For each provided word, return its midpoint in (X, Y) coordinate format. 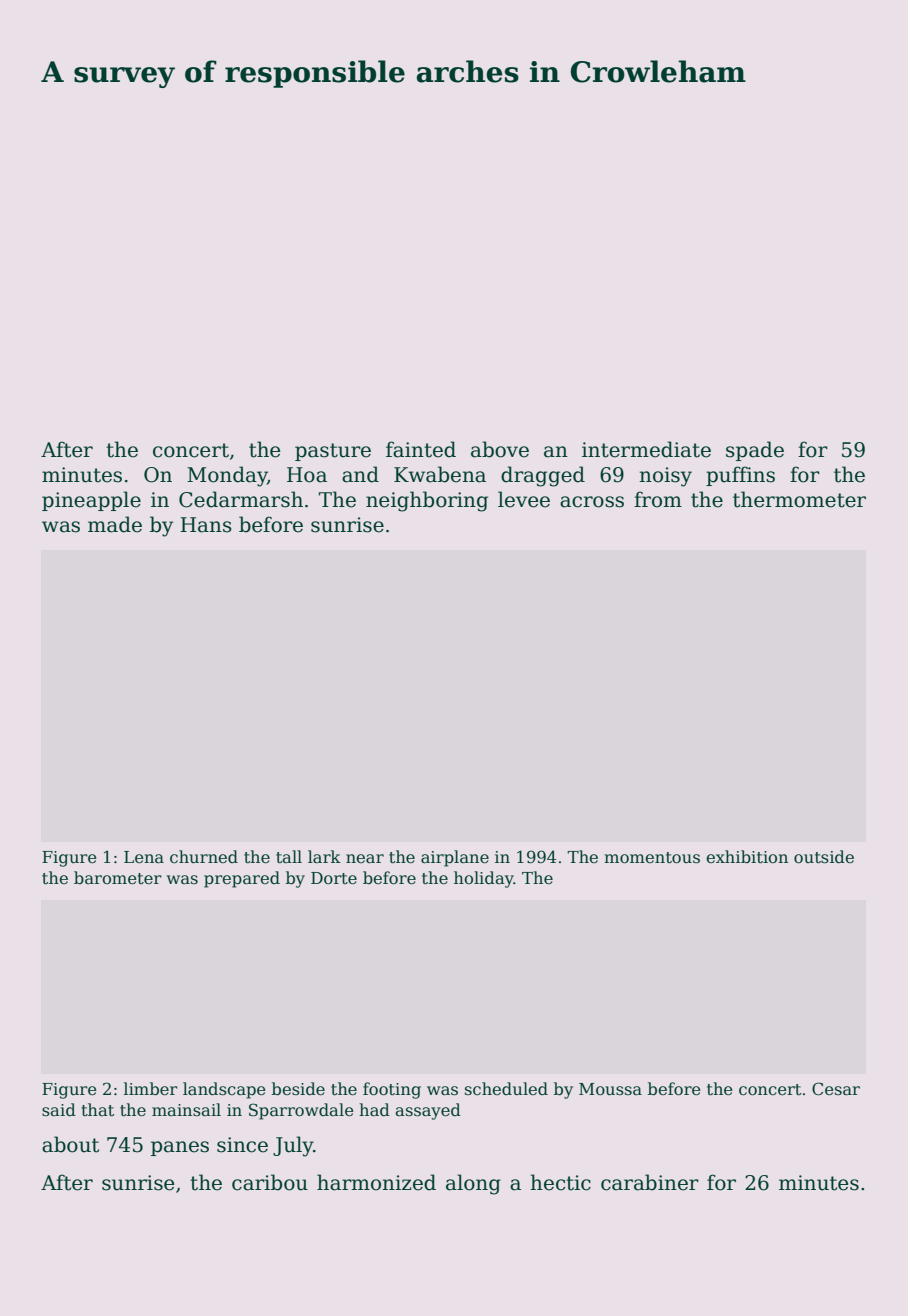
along (473, 1184)
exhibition (747, 857)
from (658, 499)
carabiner (650, 1182)
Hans (206, 525)
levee (524, 499)
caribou (270, 1182)
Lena (144, 857)
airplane (455, 858)
